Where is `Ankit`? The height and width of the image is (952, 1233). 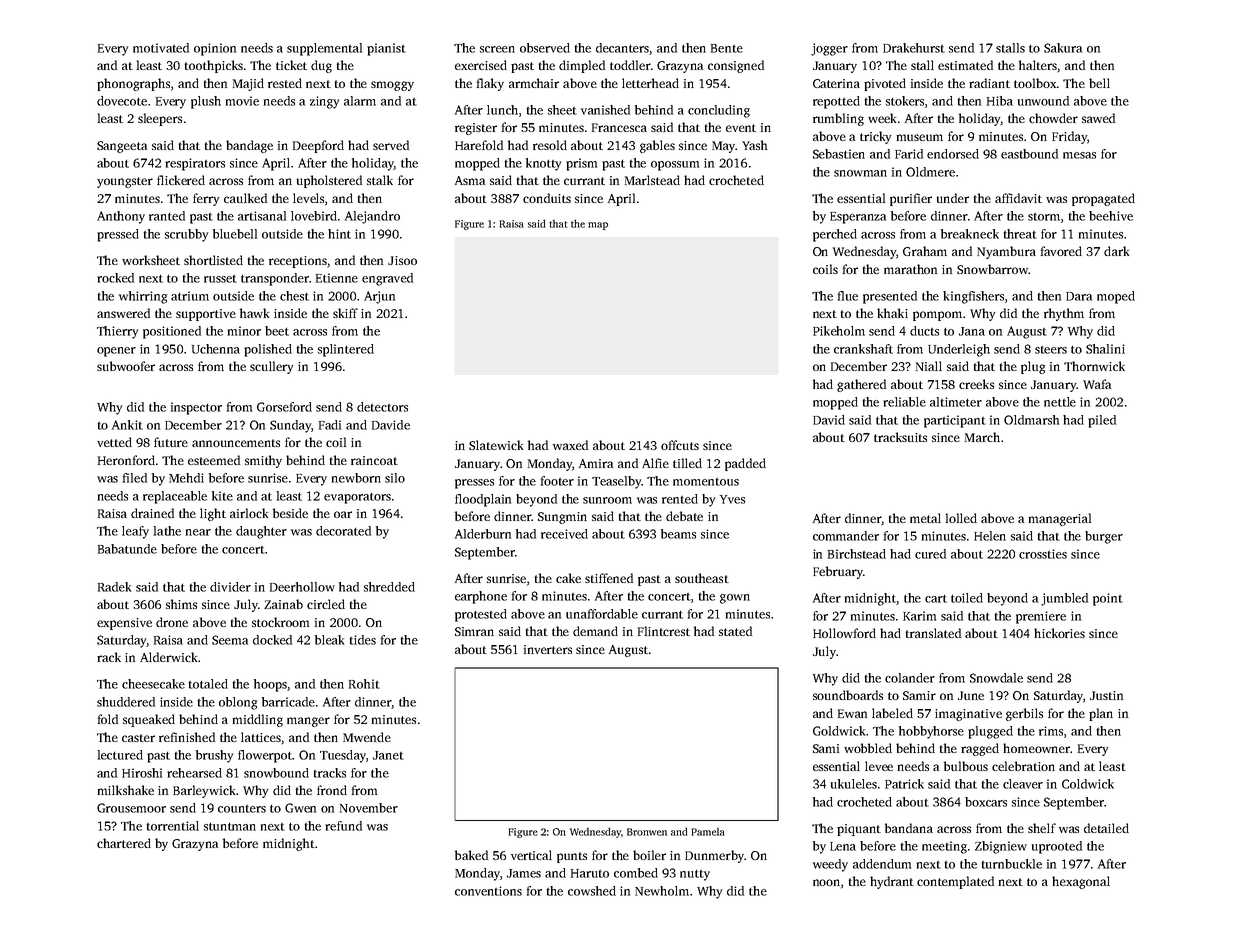 Ankit is located at coordinates (127, 425).
